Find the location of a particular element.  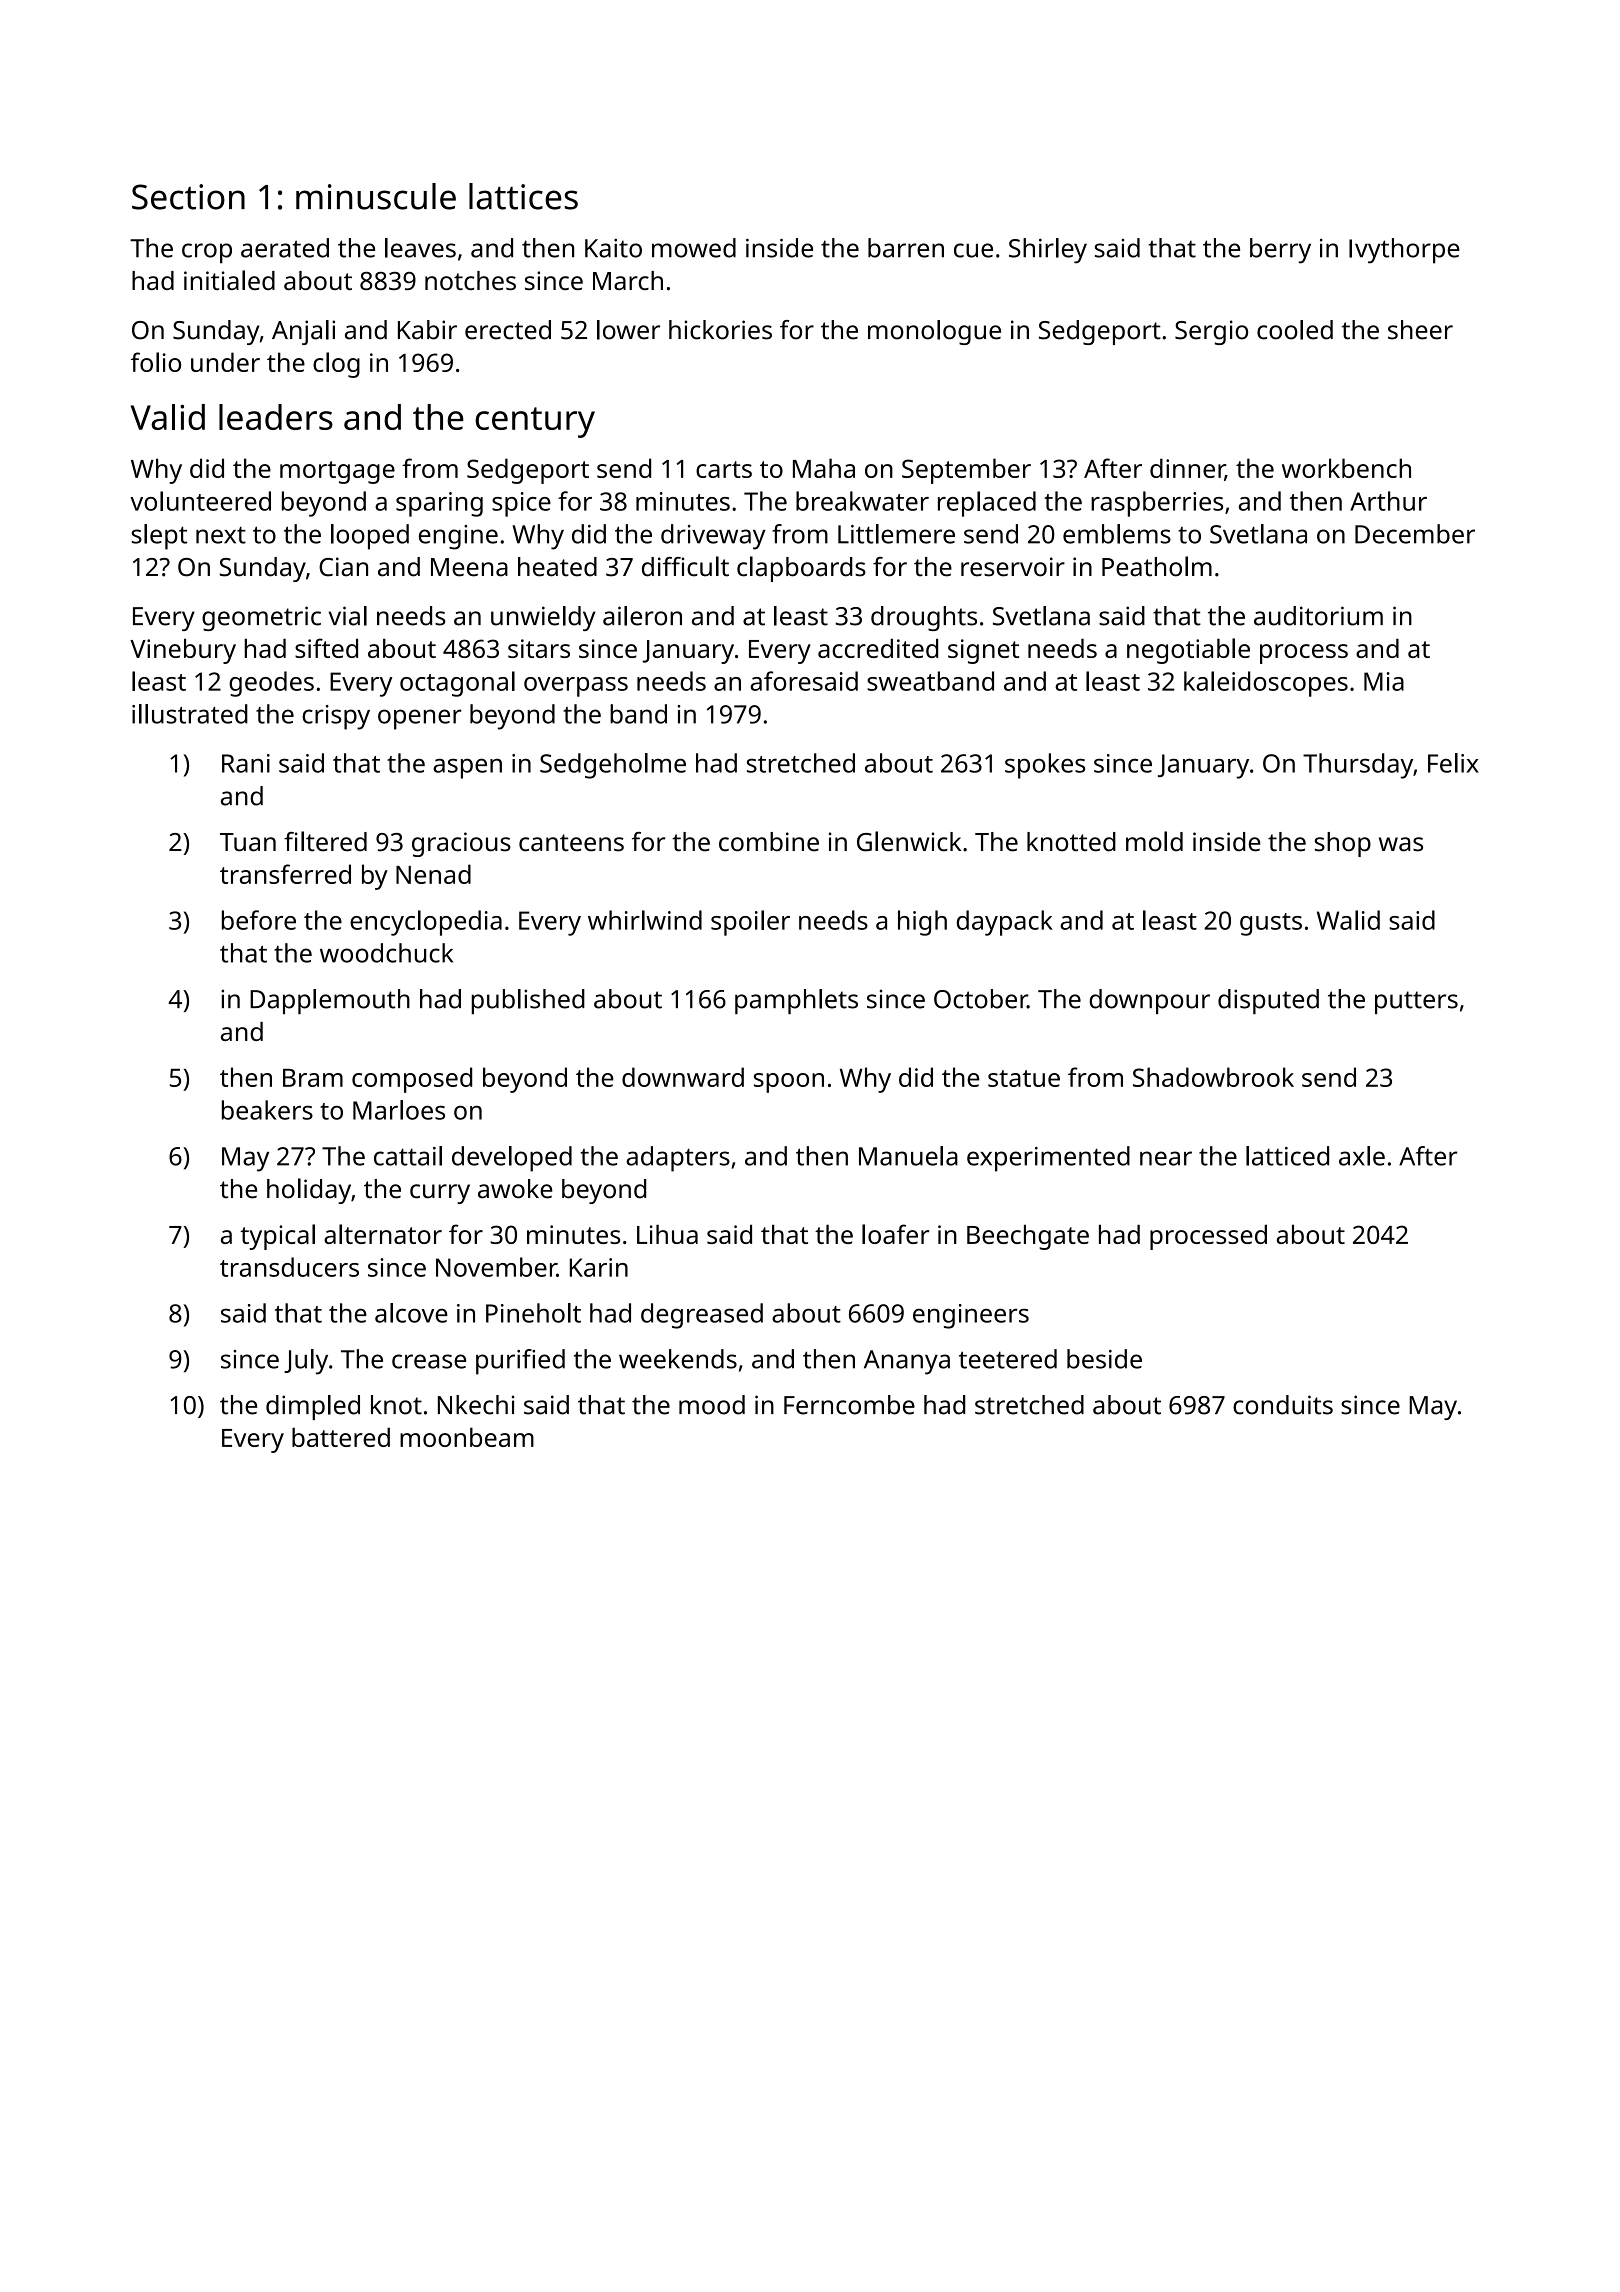

Rani is located at coordinates (246, 763).
